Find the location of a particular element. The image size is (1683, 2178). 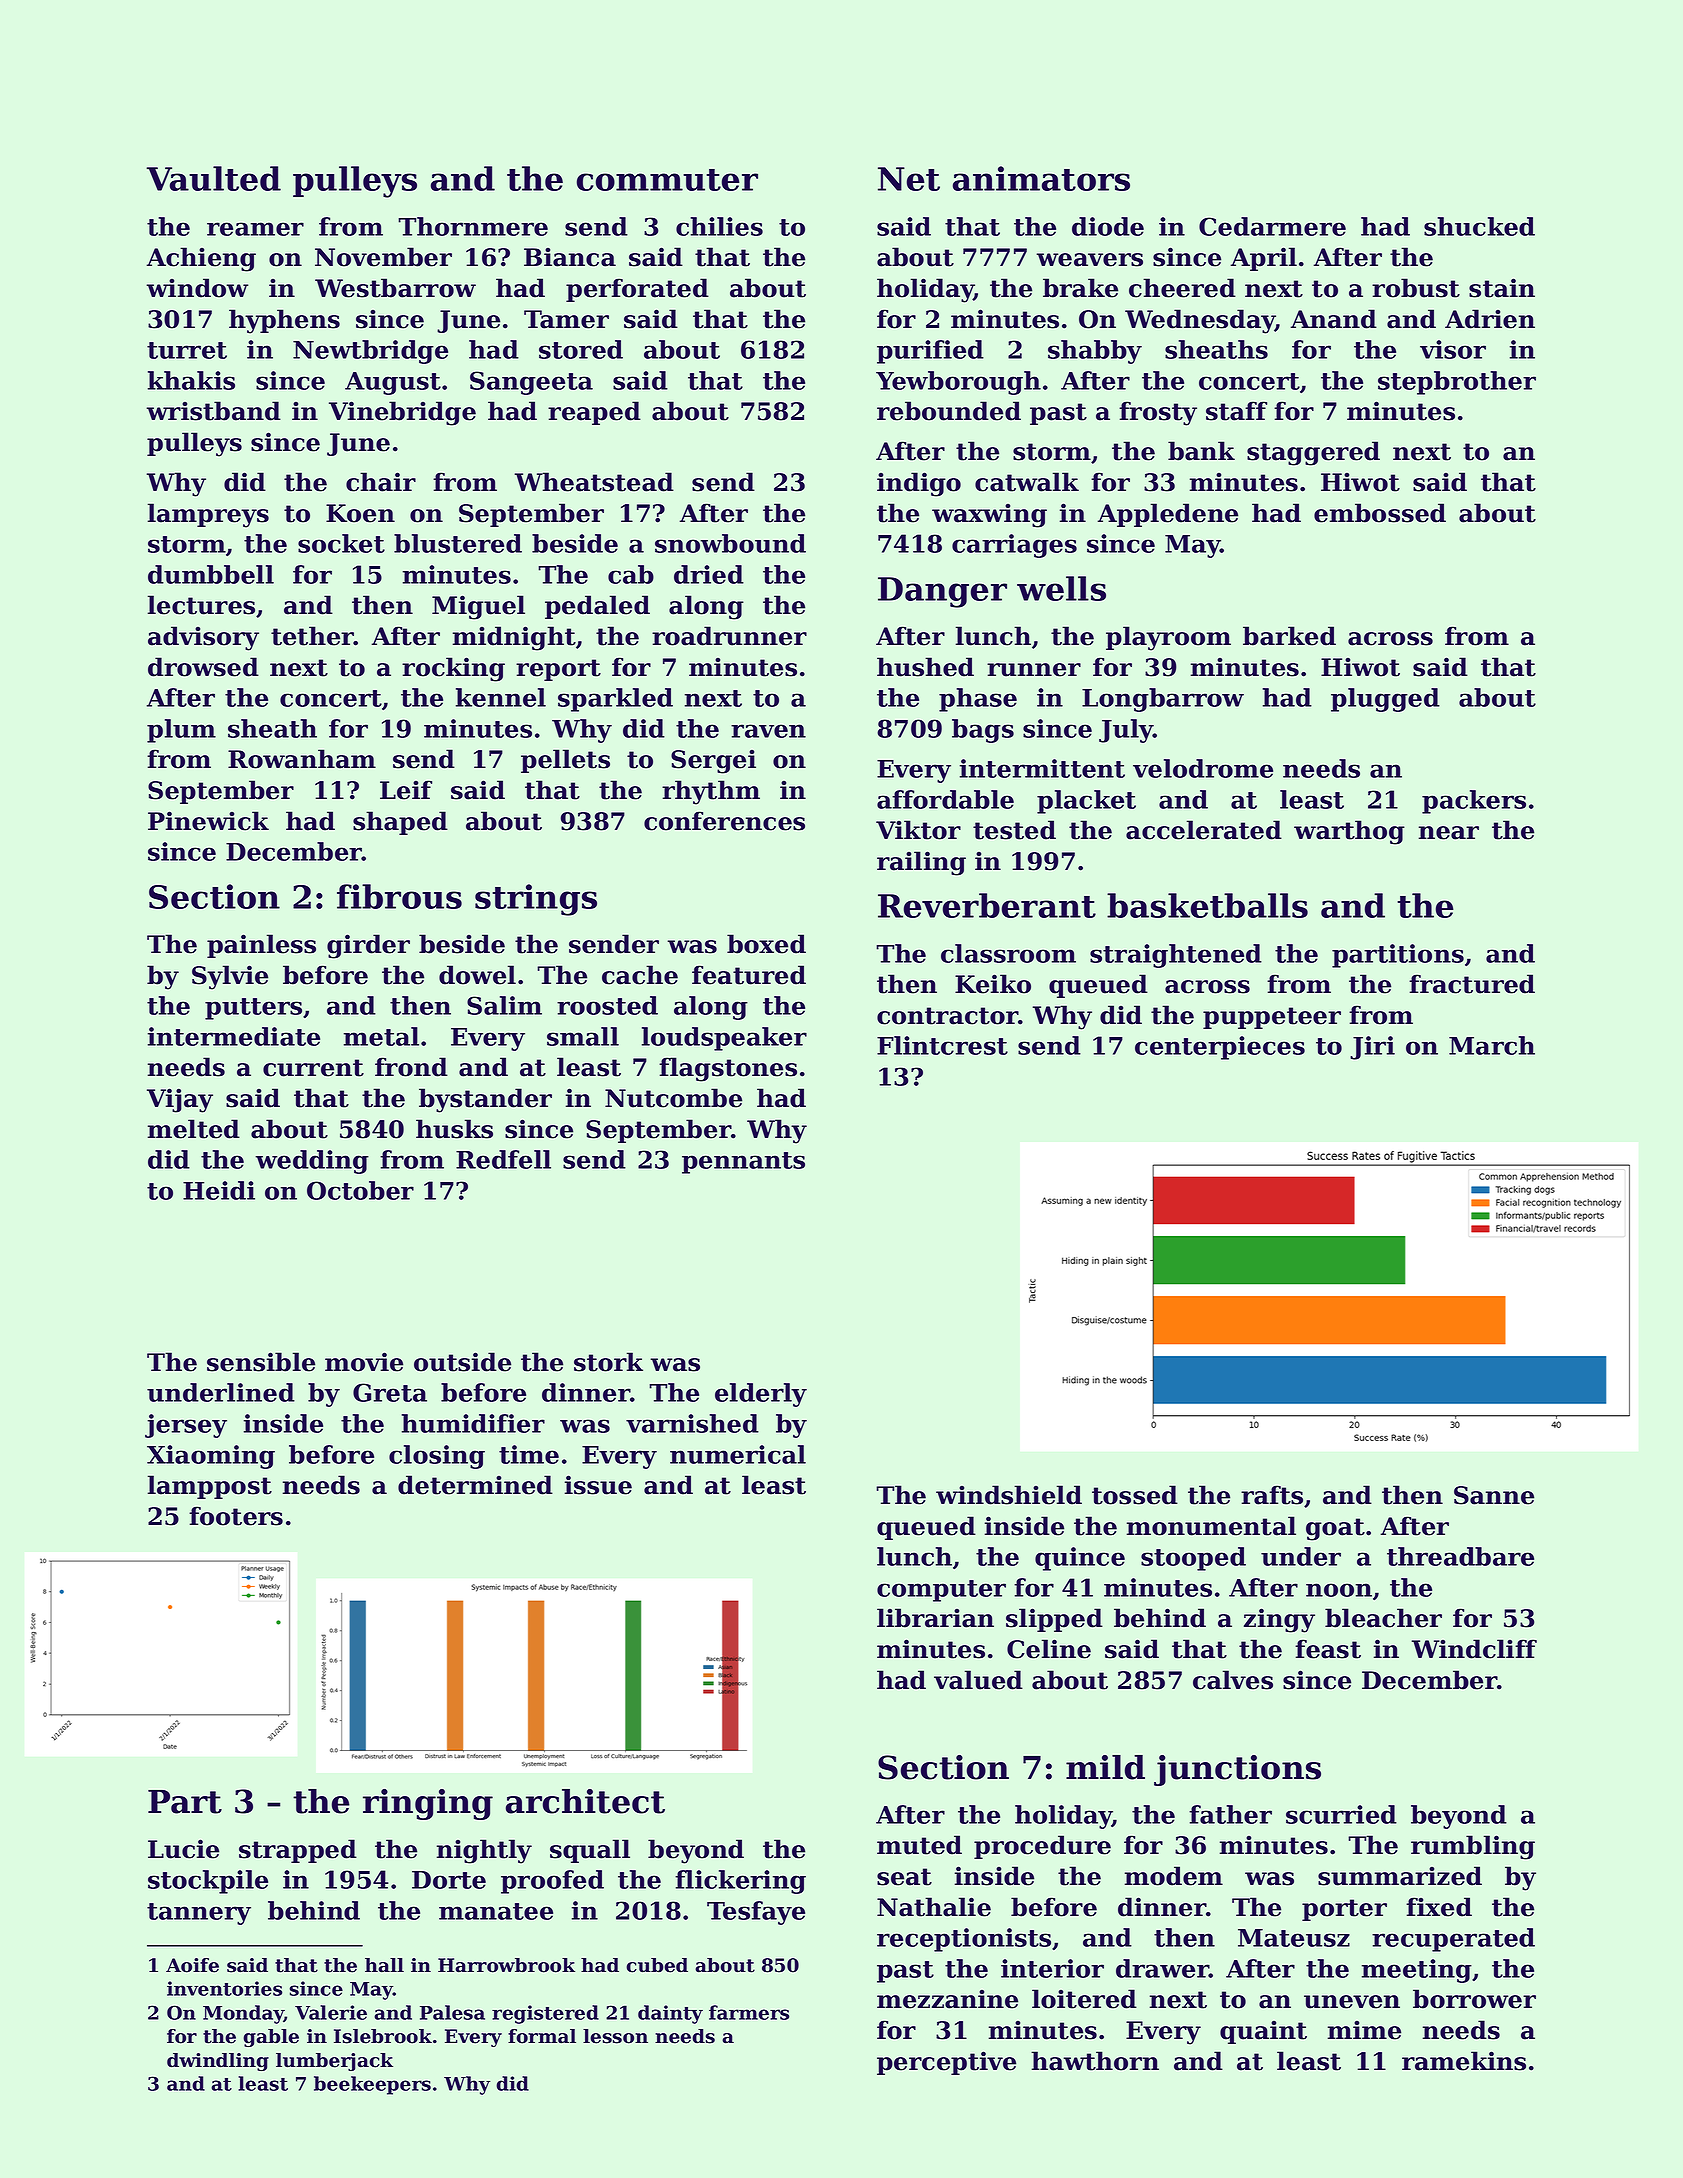

valued is located at coordinates (978, 1680).
